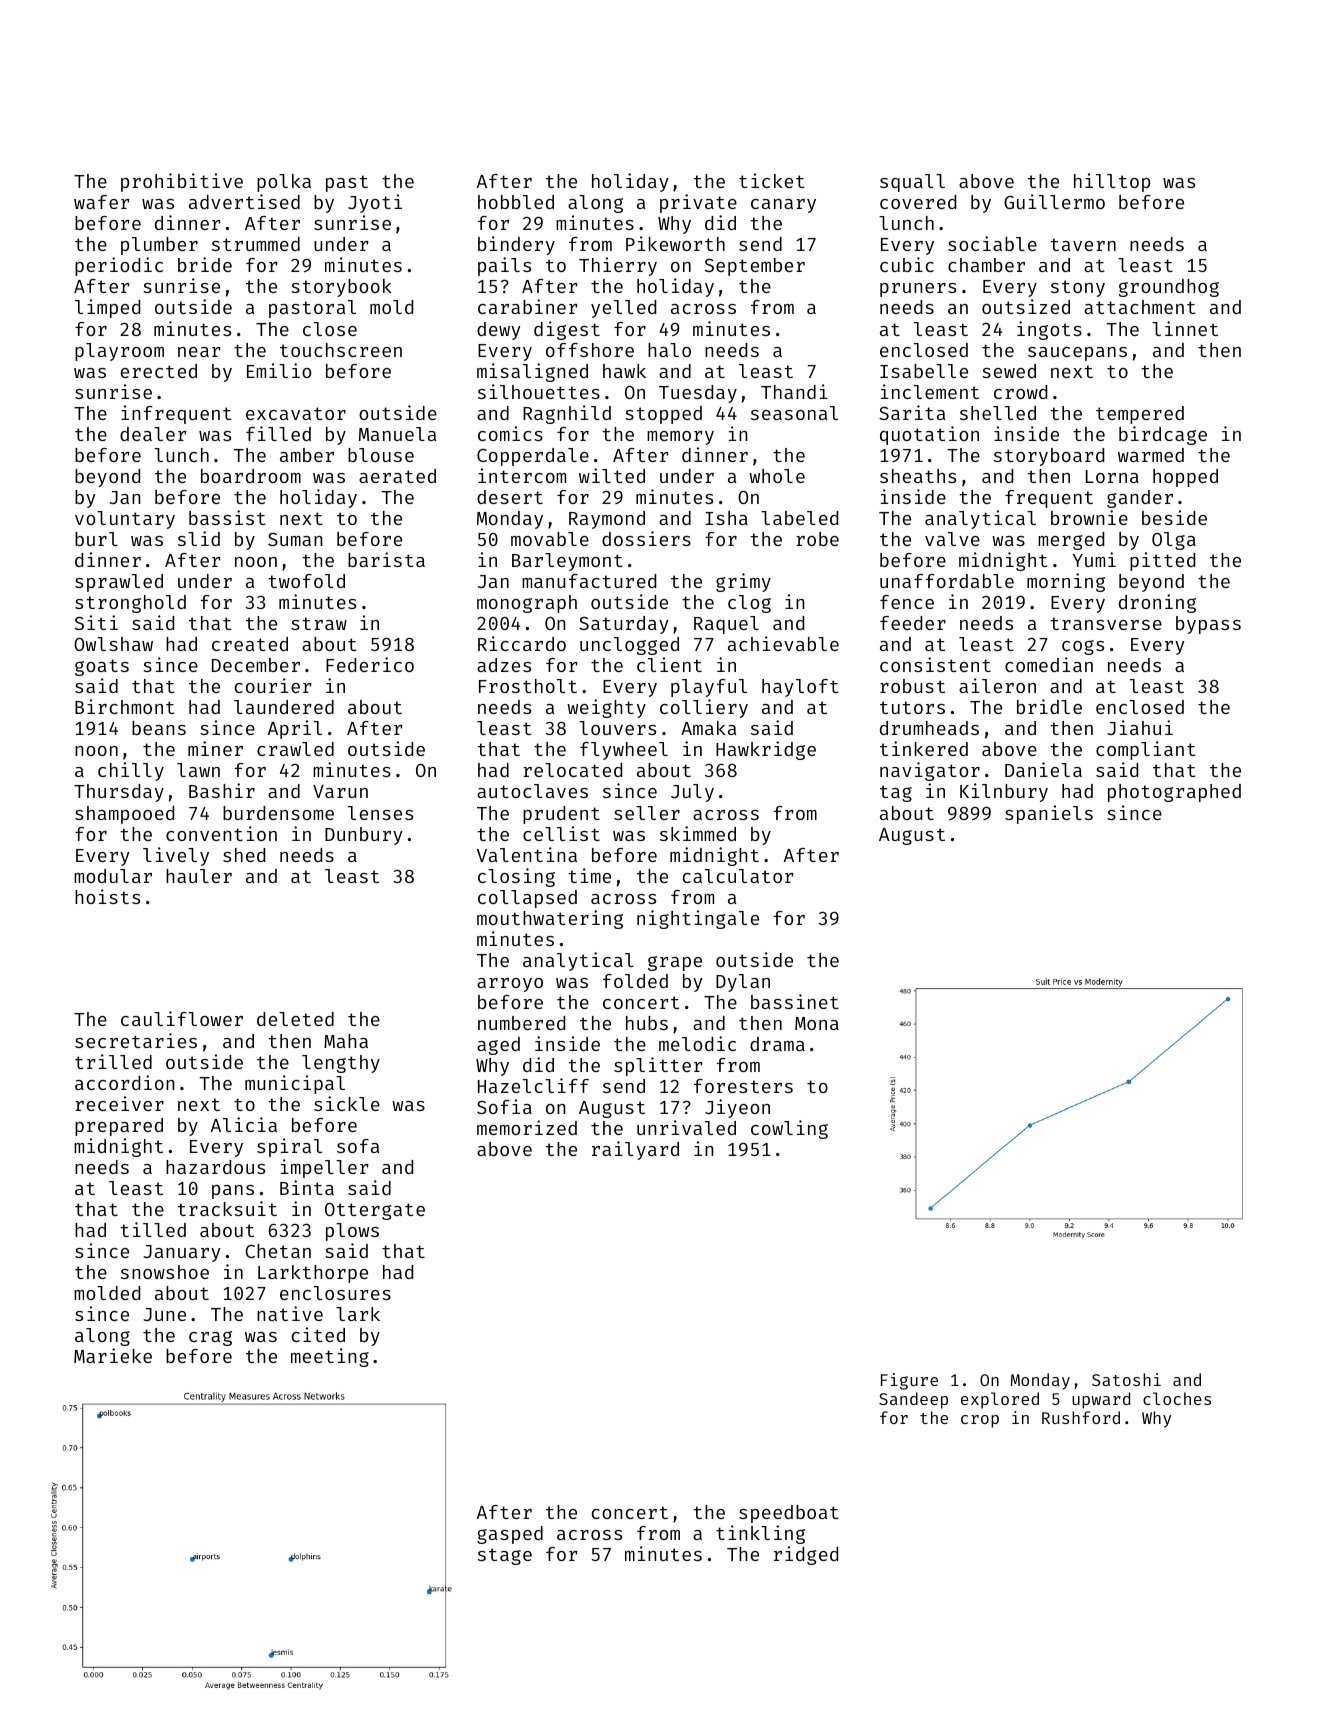  What do you see at coordinates (992, 243) in the document?
I see `sociable` at bounding box center [992, 243].
